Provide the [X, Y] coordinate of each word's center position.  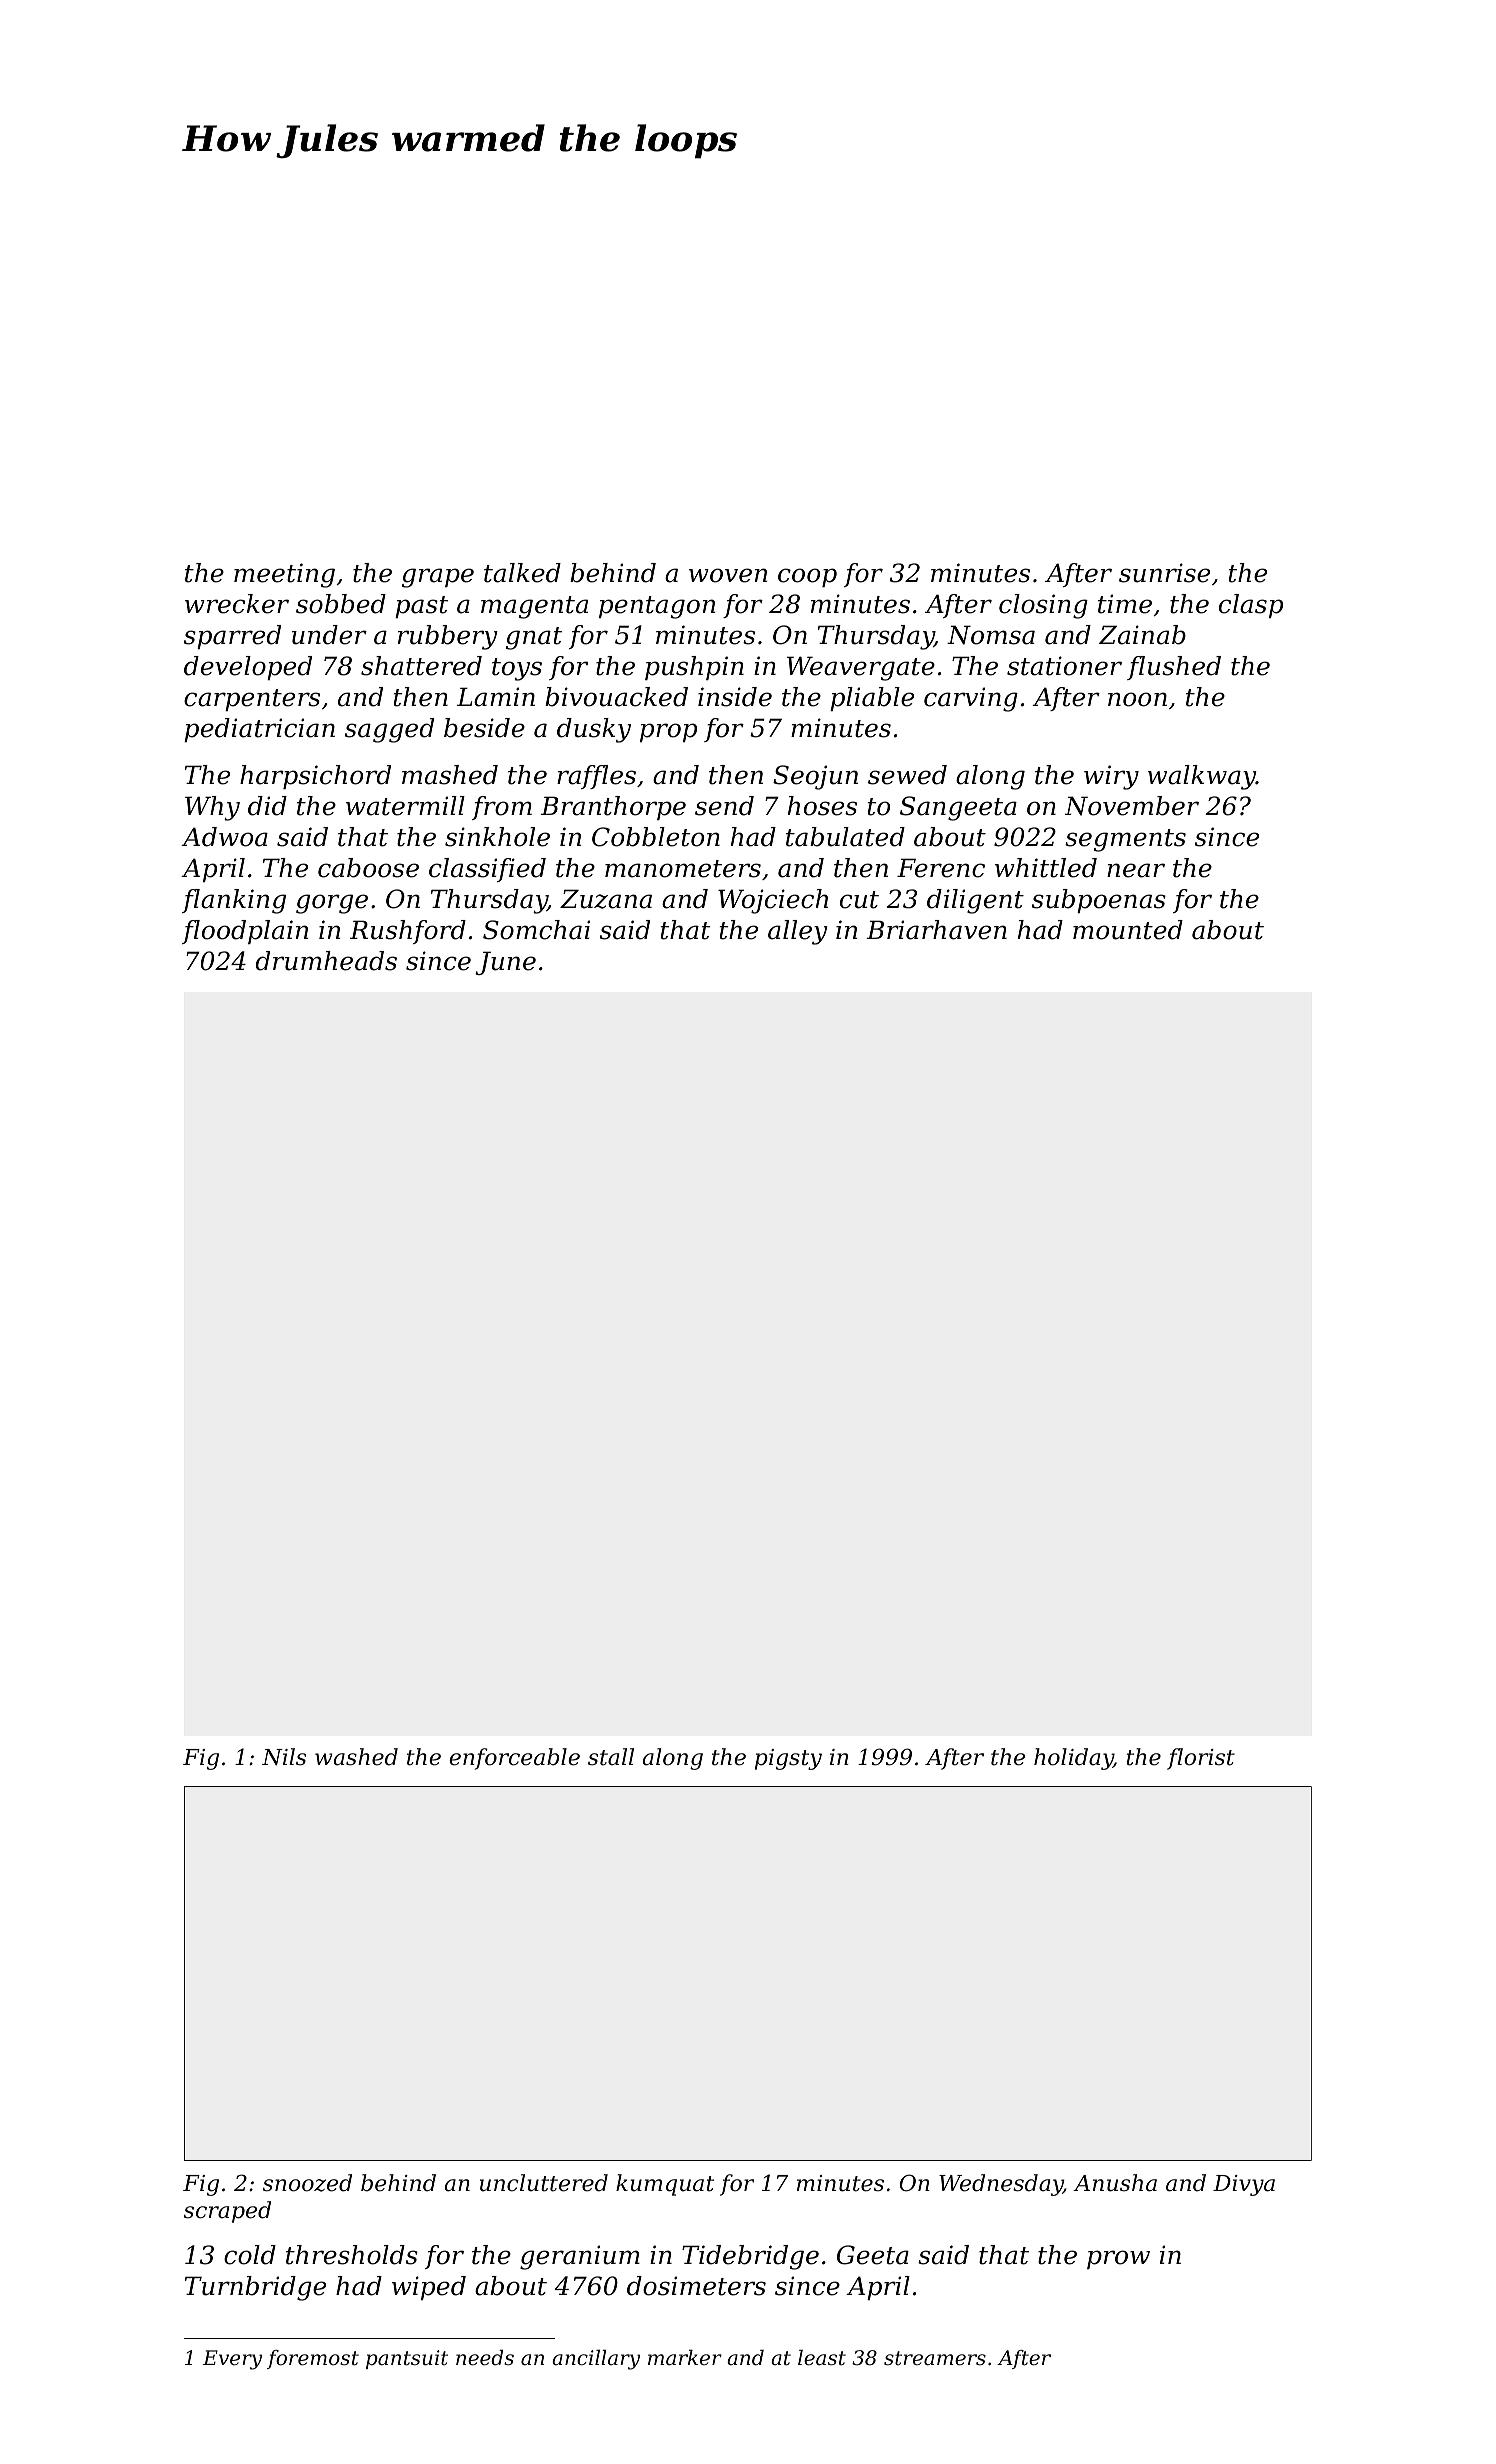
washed [356, 1757]
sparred [232, 637]
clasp [1251, 606]
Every [232, 2360]
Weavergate [861, 668]
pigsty [788, 1759]
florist [1201, 1759]
